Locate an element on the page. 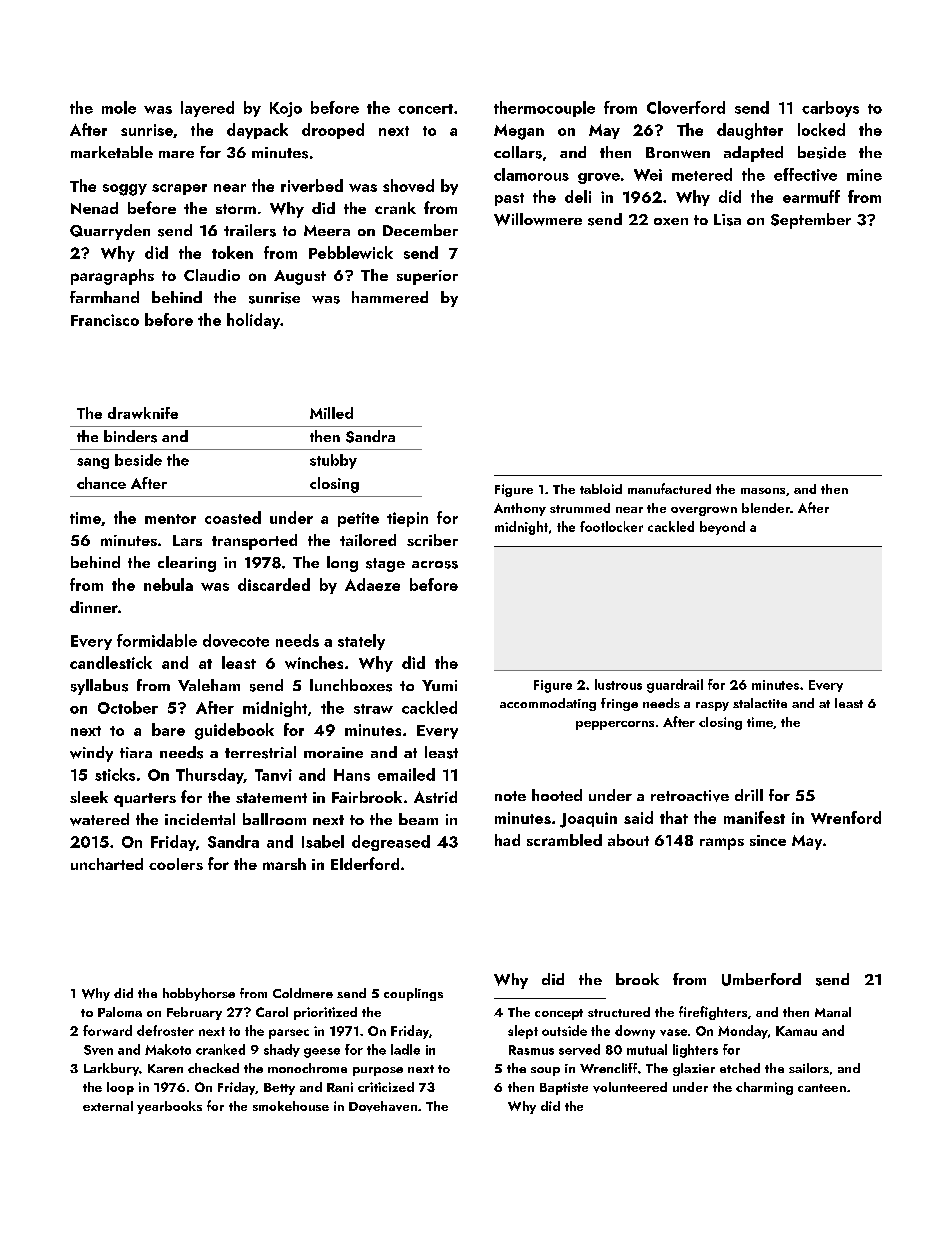  concert is located at coordinates (425, 109).
